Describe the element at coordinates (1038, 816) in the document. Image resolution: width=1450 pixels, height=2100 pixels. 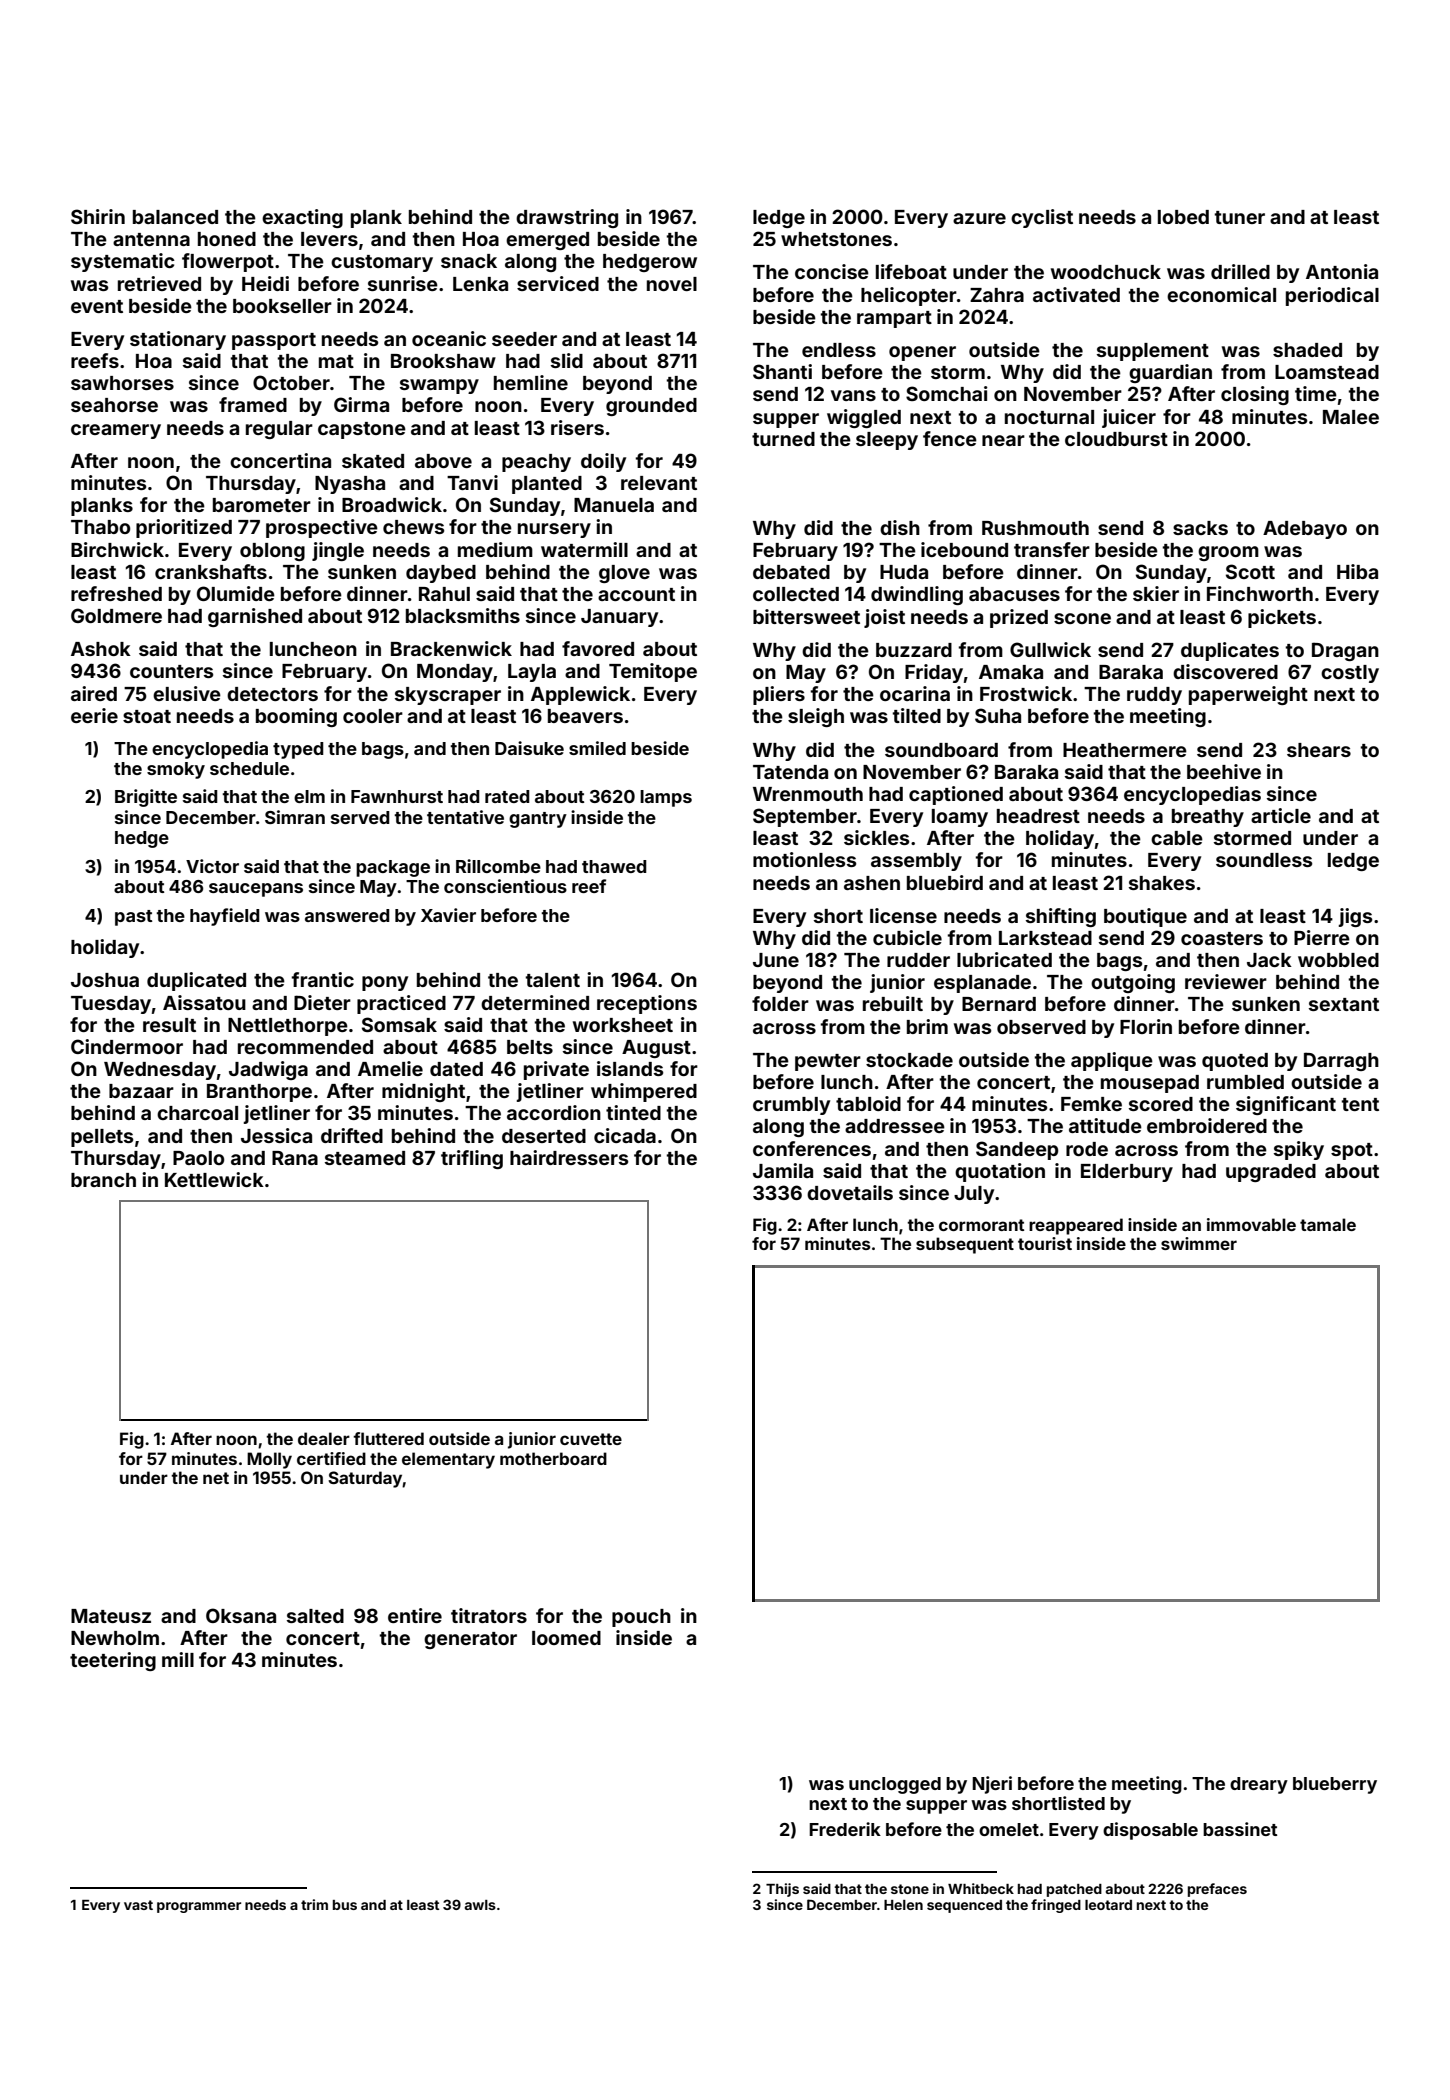
I see `headrest` at that location.
